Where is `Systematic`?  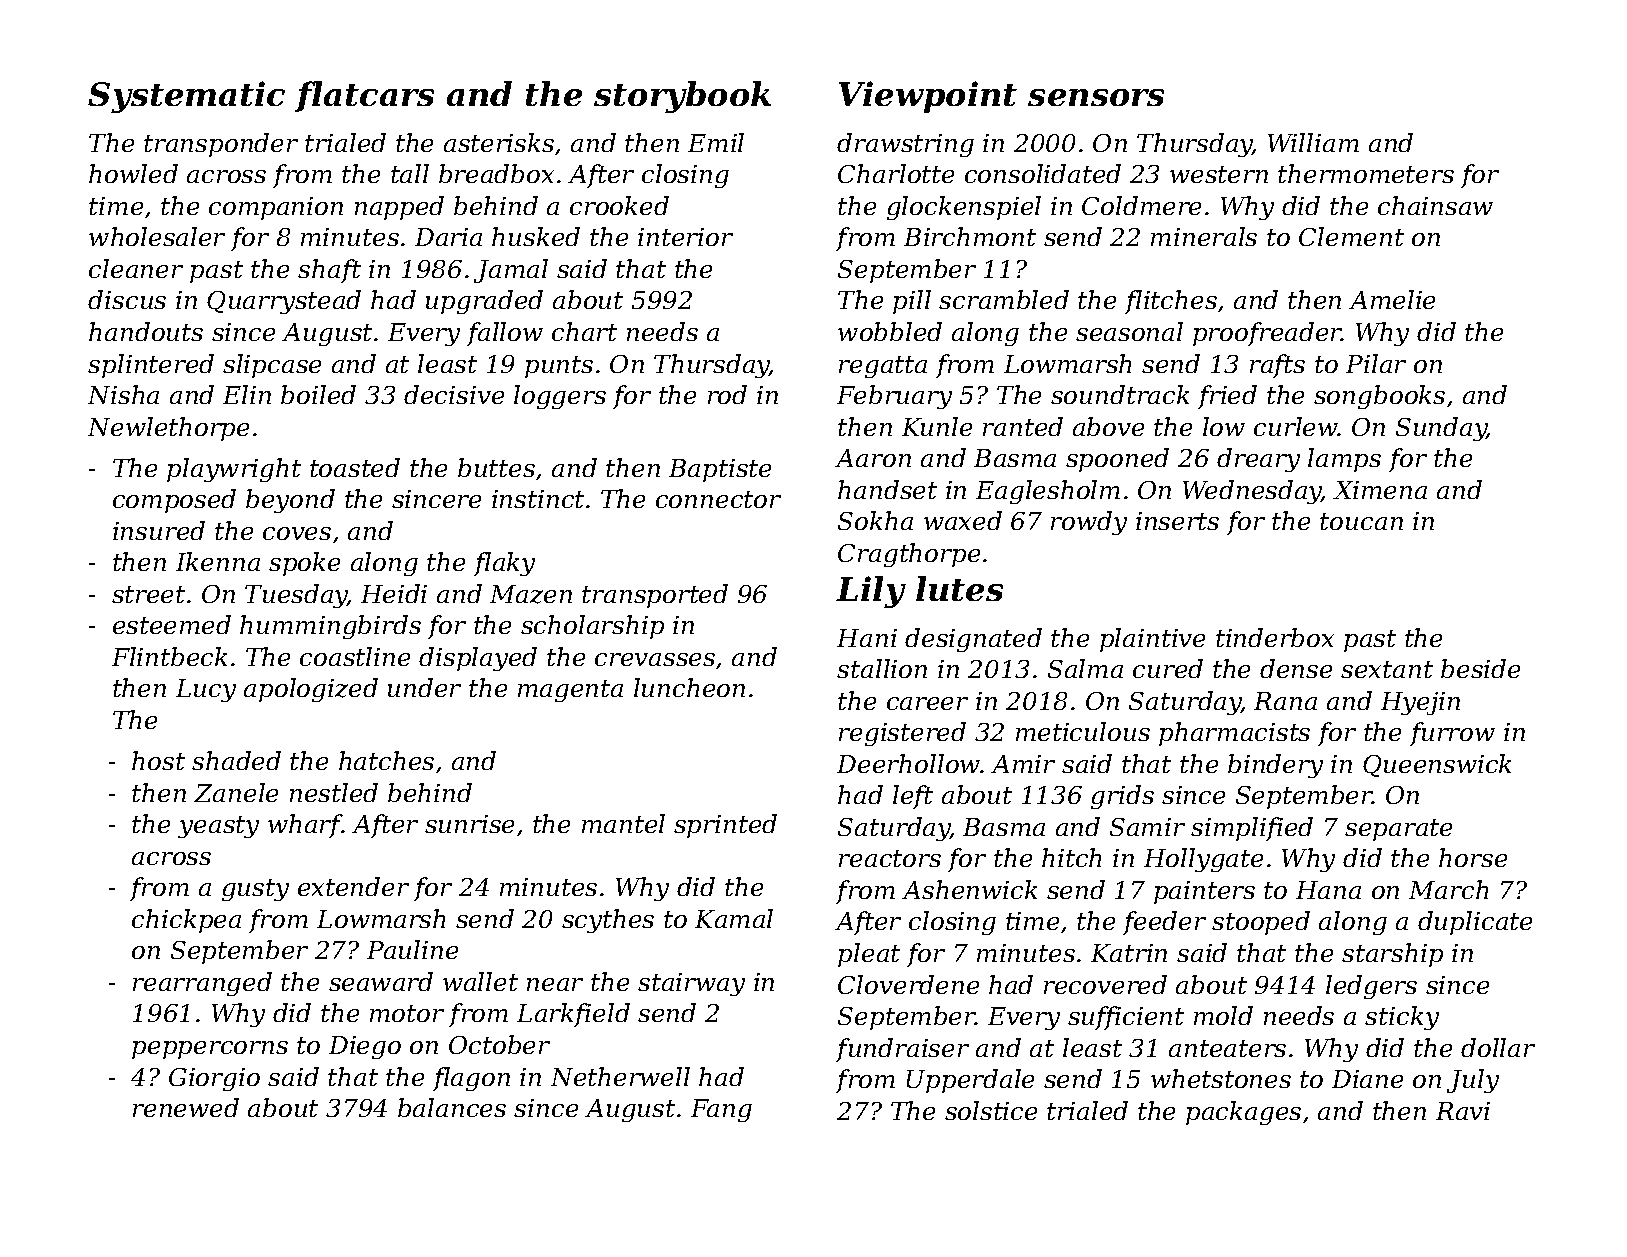 Systematic is located at coordinates (186, 97).
